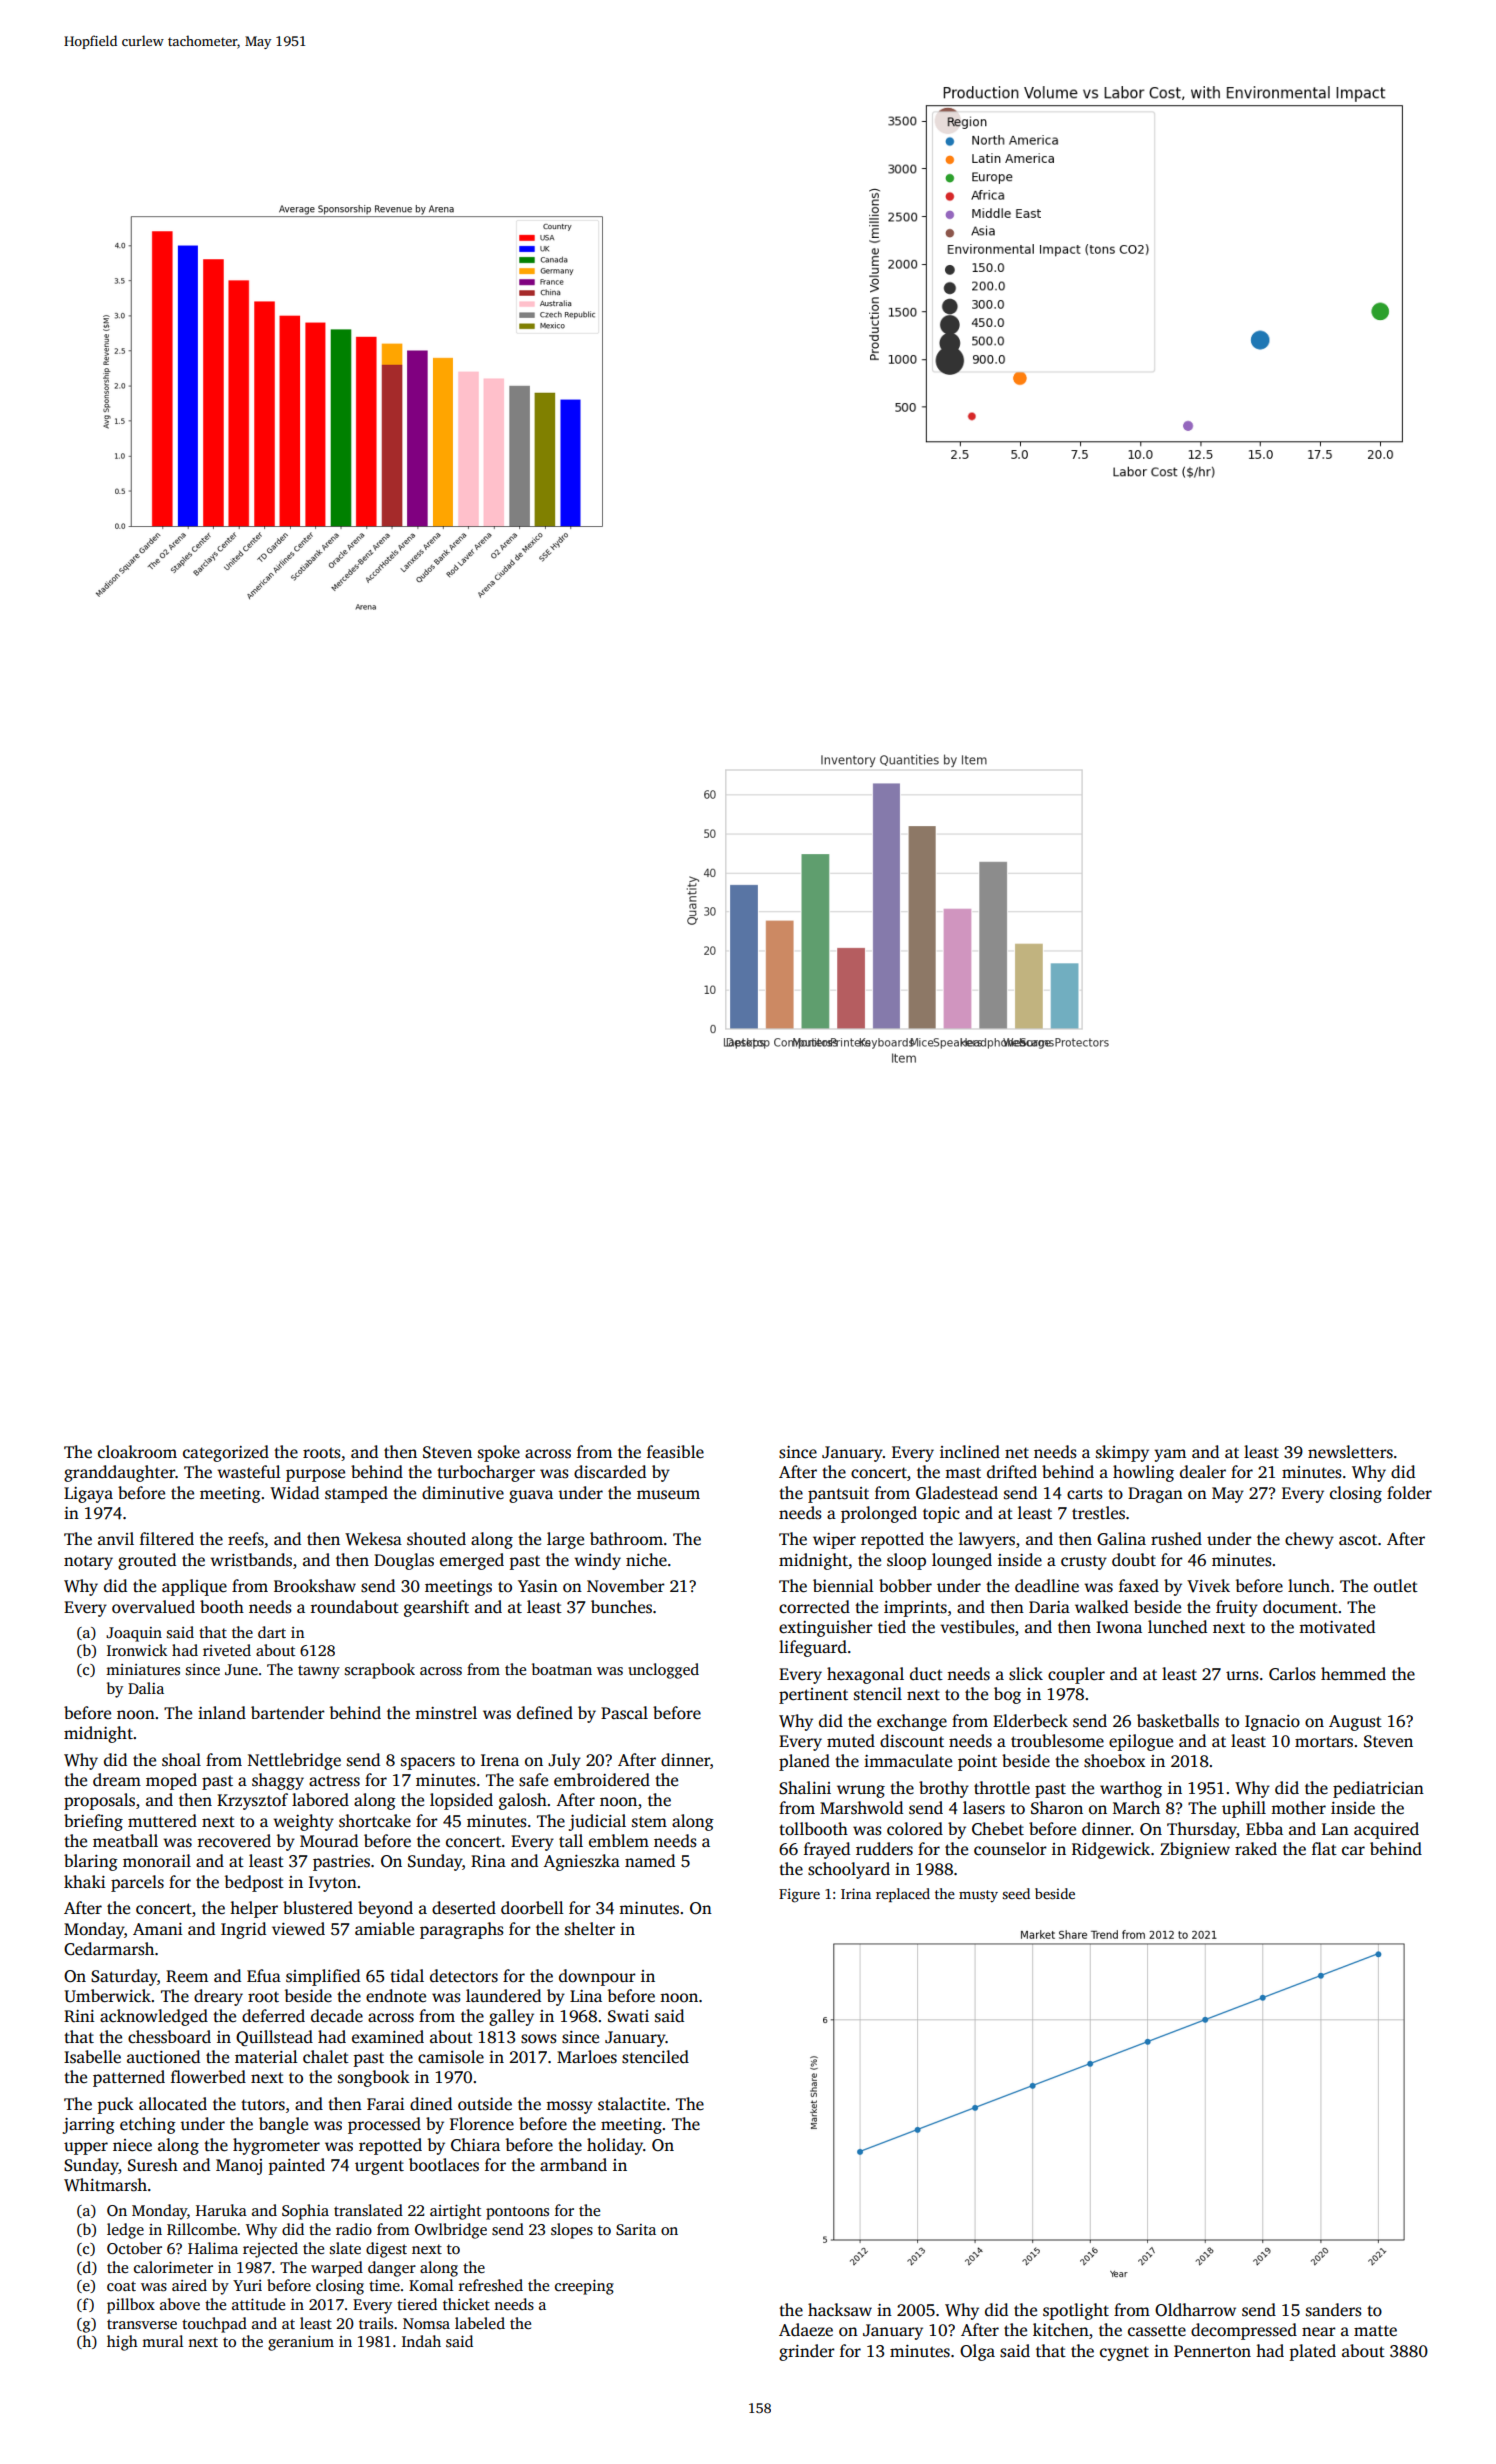  I want to click on cygnet, so click(1124, 2353).
